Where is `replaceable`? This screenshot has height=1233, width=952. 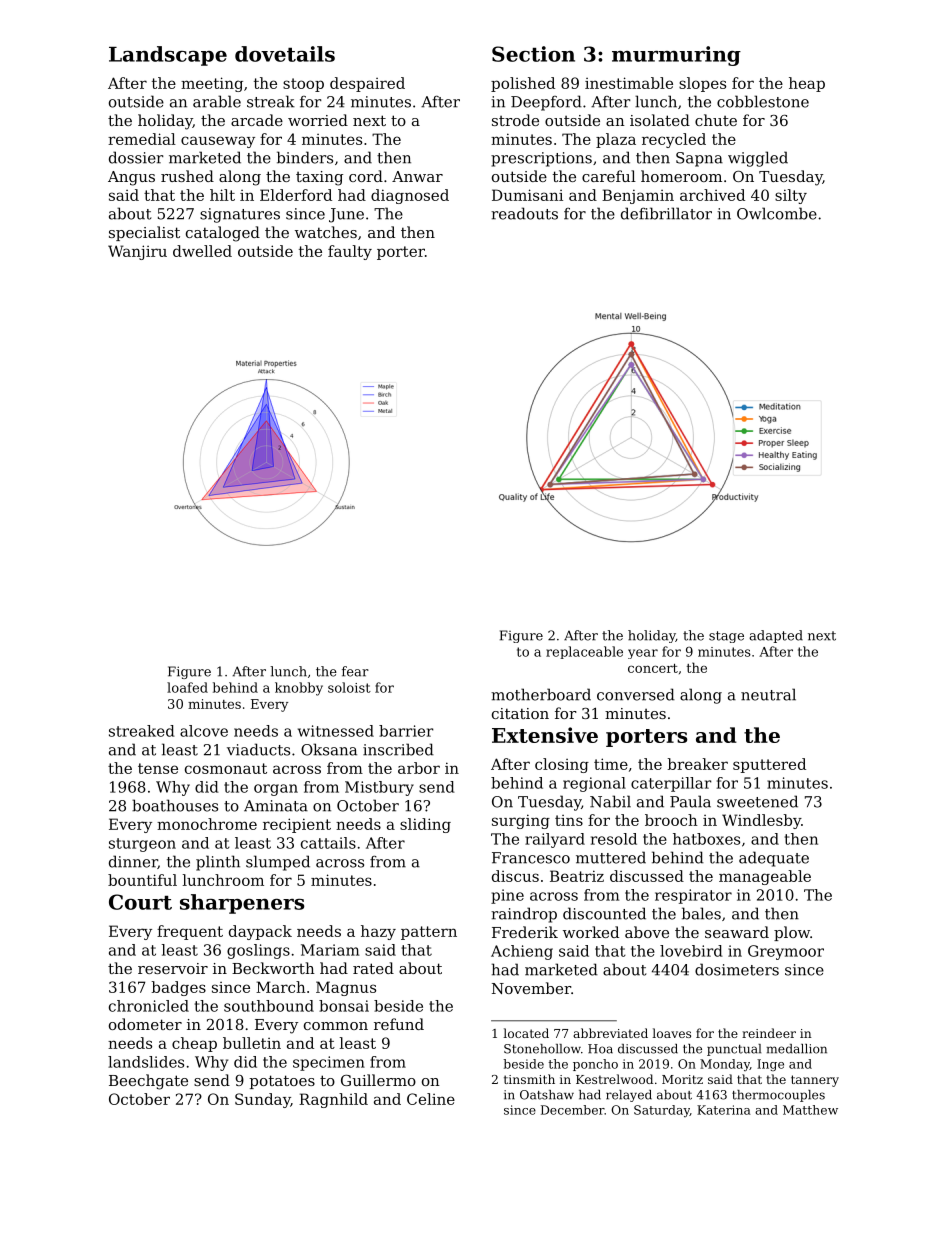 replaceable is located at coordinates (584, 652).
